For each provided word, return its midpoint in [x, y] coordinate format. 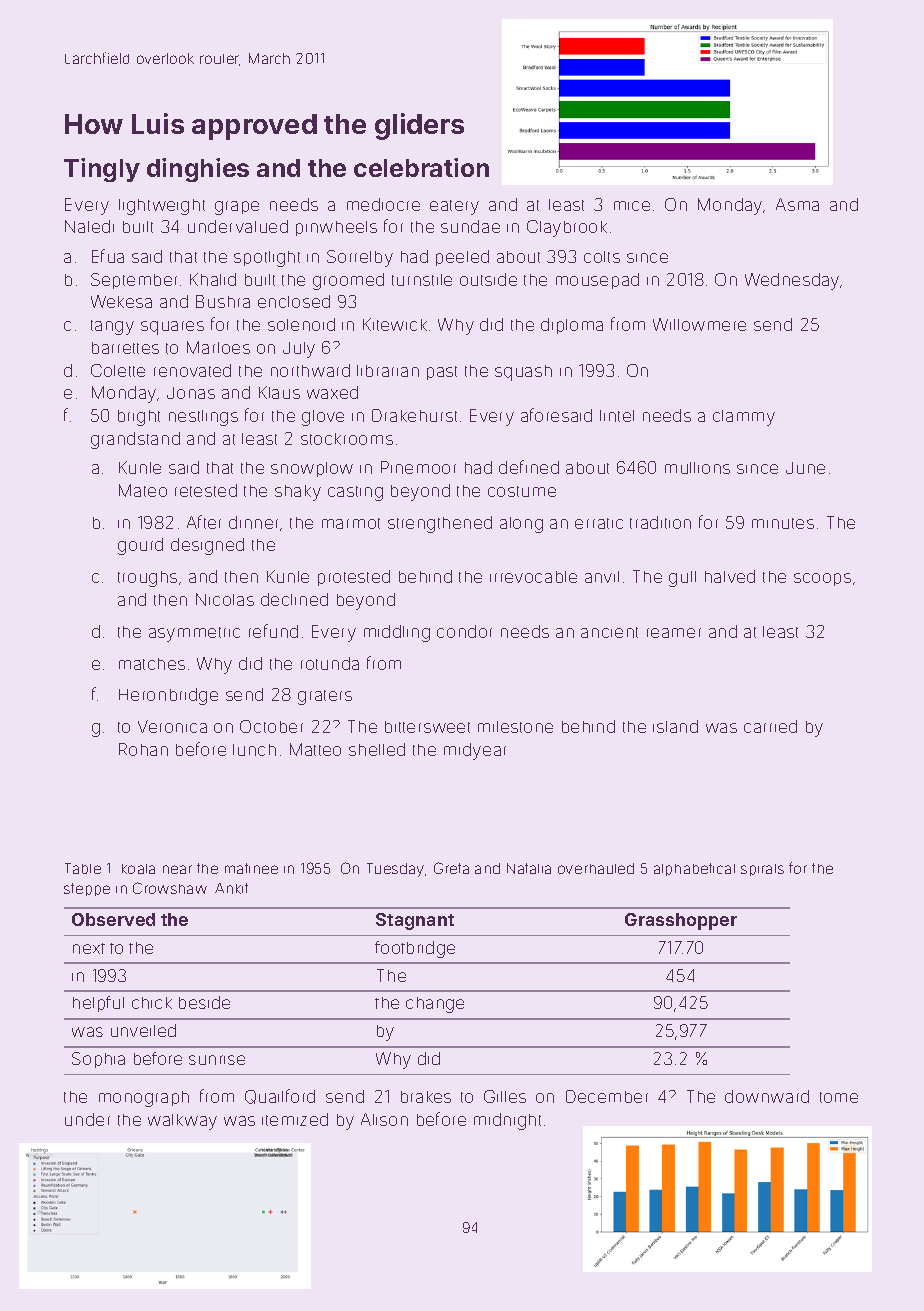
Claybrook [567, 228]
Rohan [143, 749]
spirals [762, 870]
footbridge [415, 949]
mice [632, 206]
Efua [108, 256]
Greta [451, 868]
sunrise [217, 1060]
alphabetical [694, 869]
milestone [515, 727]
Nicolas [225, 599]
